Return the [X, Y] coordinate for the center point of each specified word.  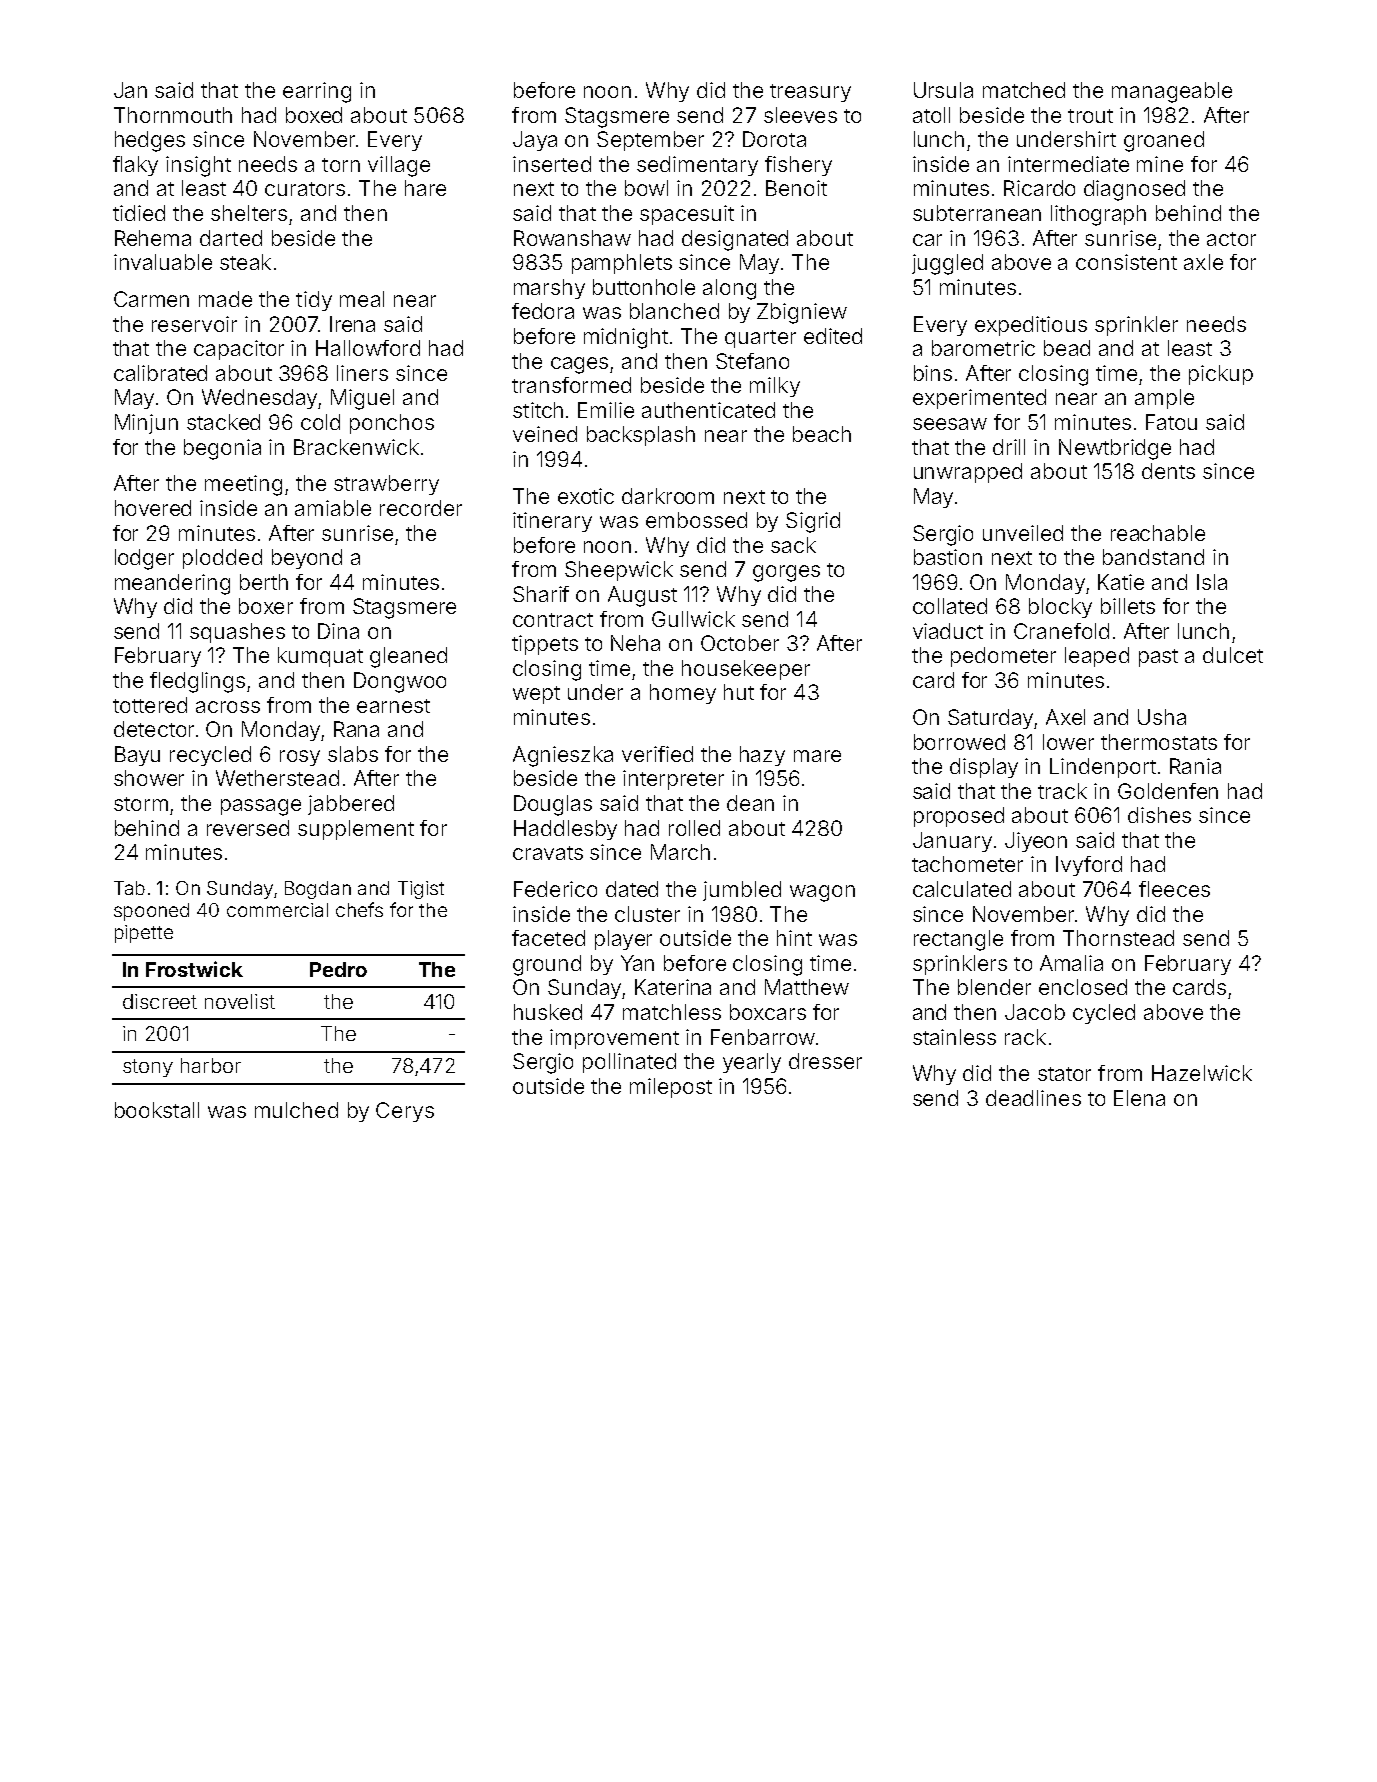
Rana [356, 729]
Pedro [338, 969]
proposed [959, 817]
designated [735, 240]
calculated [962, 889]
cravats [548, 853]
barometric [983, 348]
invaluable [163, 262]
